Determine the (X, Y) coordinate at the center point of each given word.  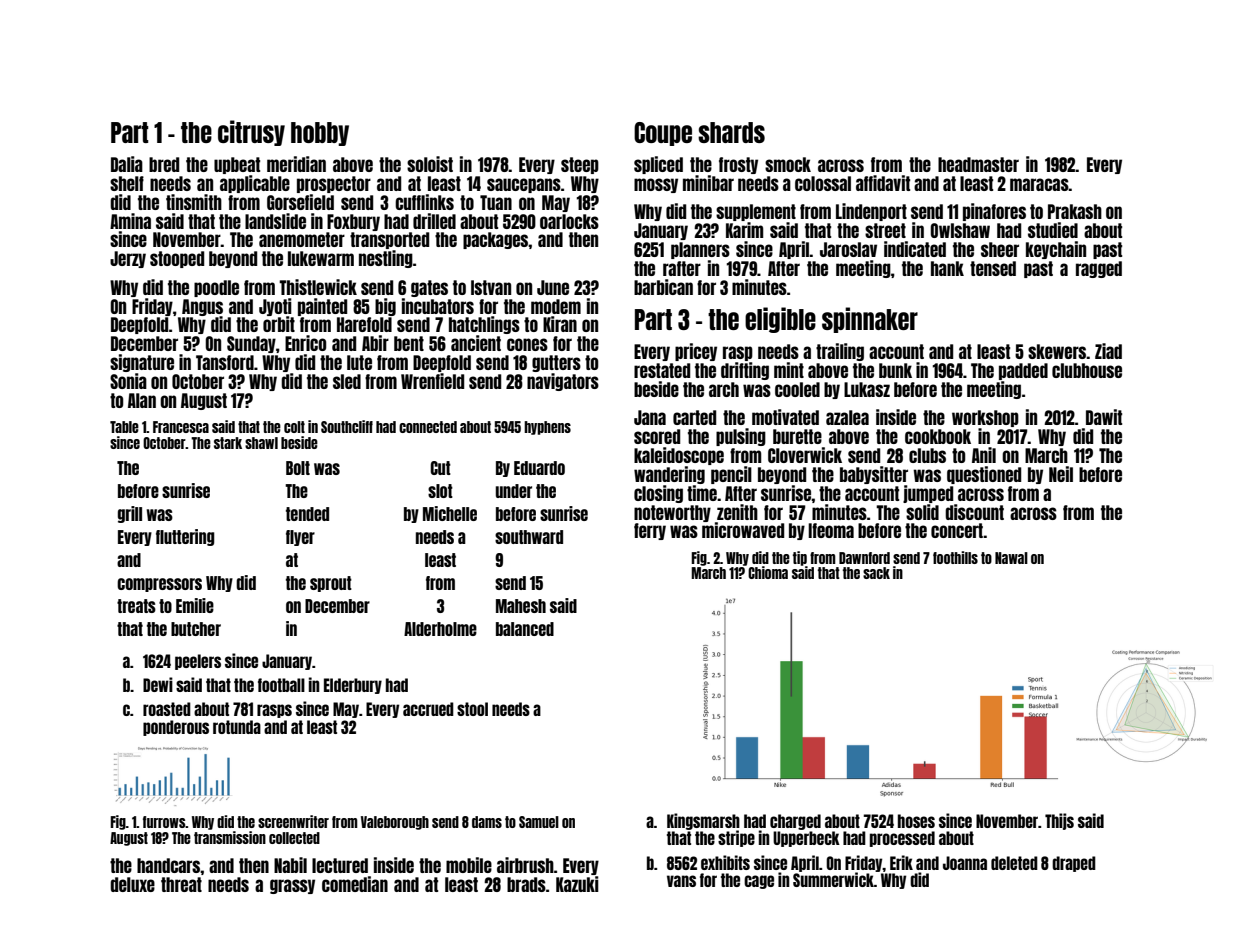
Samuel (539, 822)
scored (657, 436)
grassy (292, 886)
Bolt (298, 468)
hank (947, 268)
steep (580, 165)
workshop (985, 418)
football (281, 685)
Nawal (1011, 558)
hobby (320, 134)
